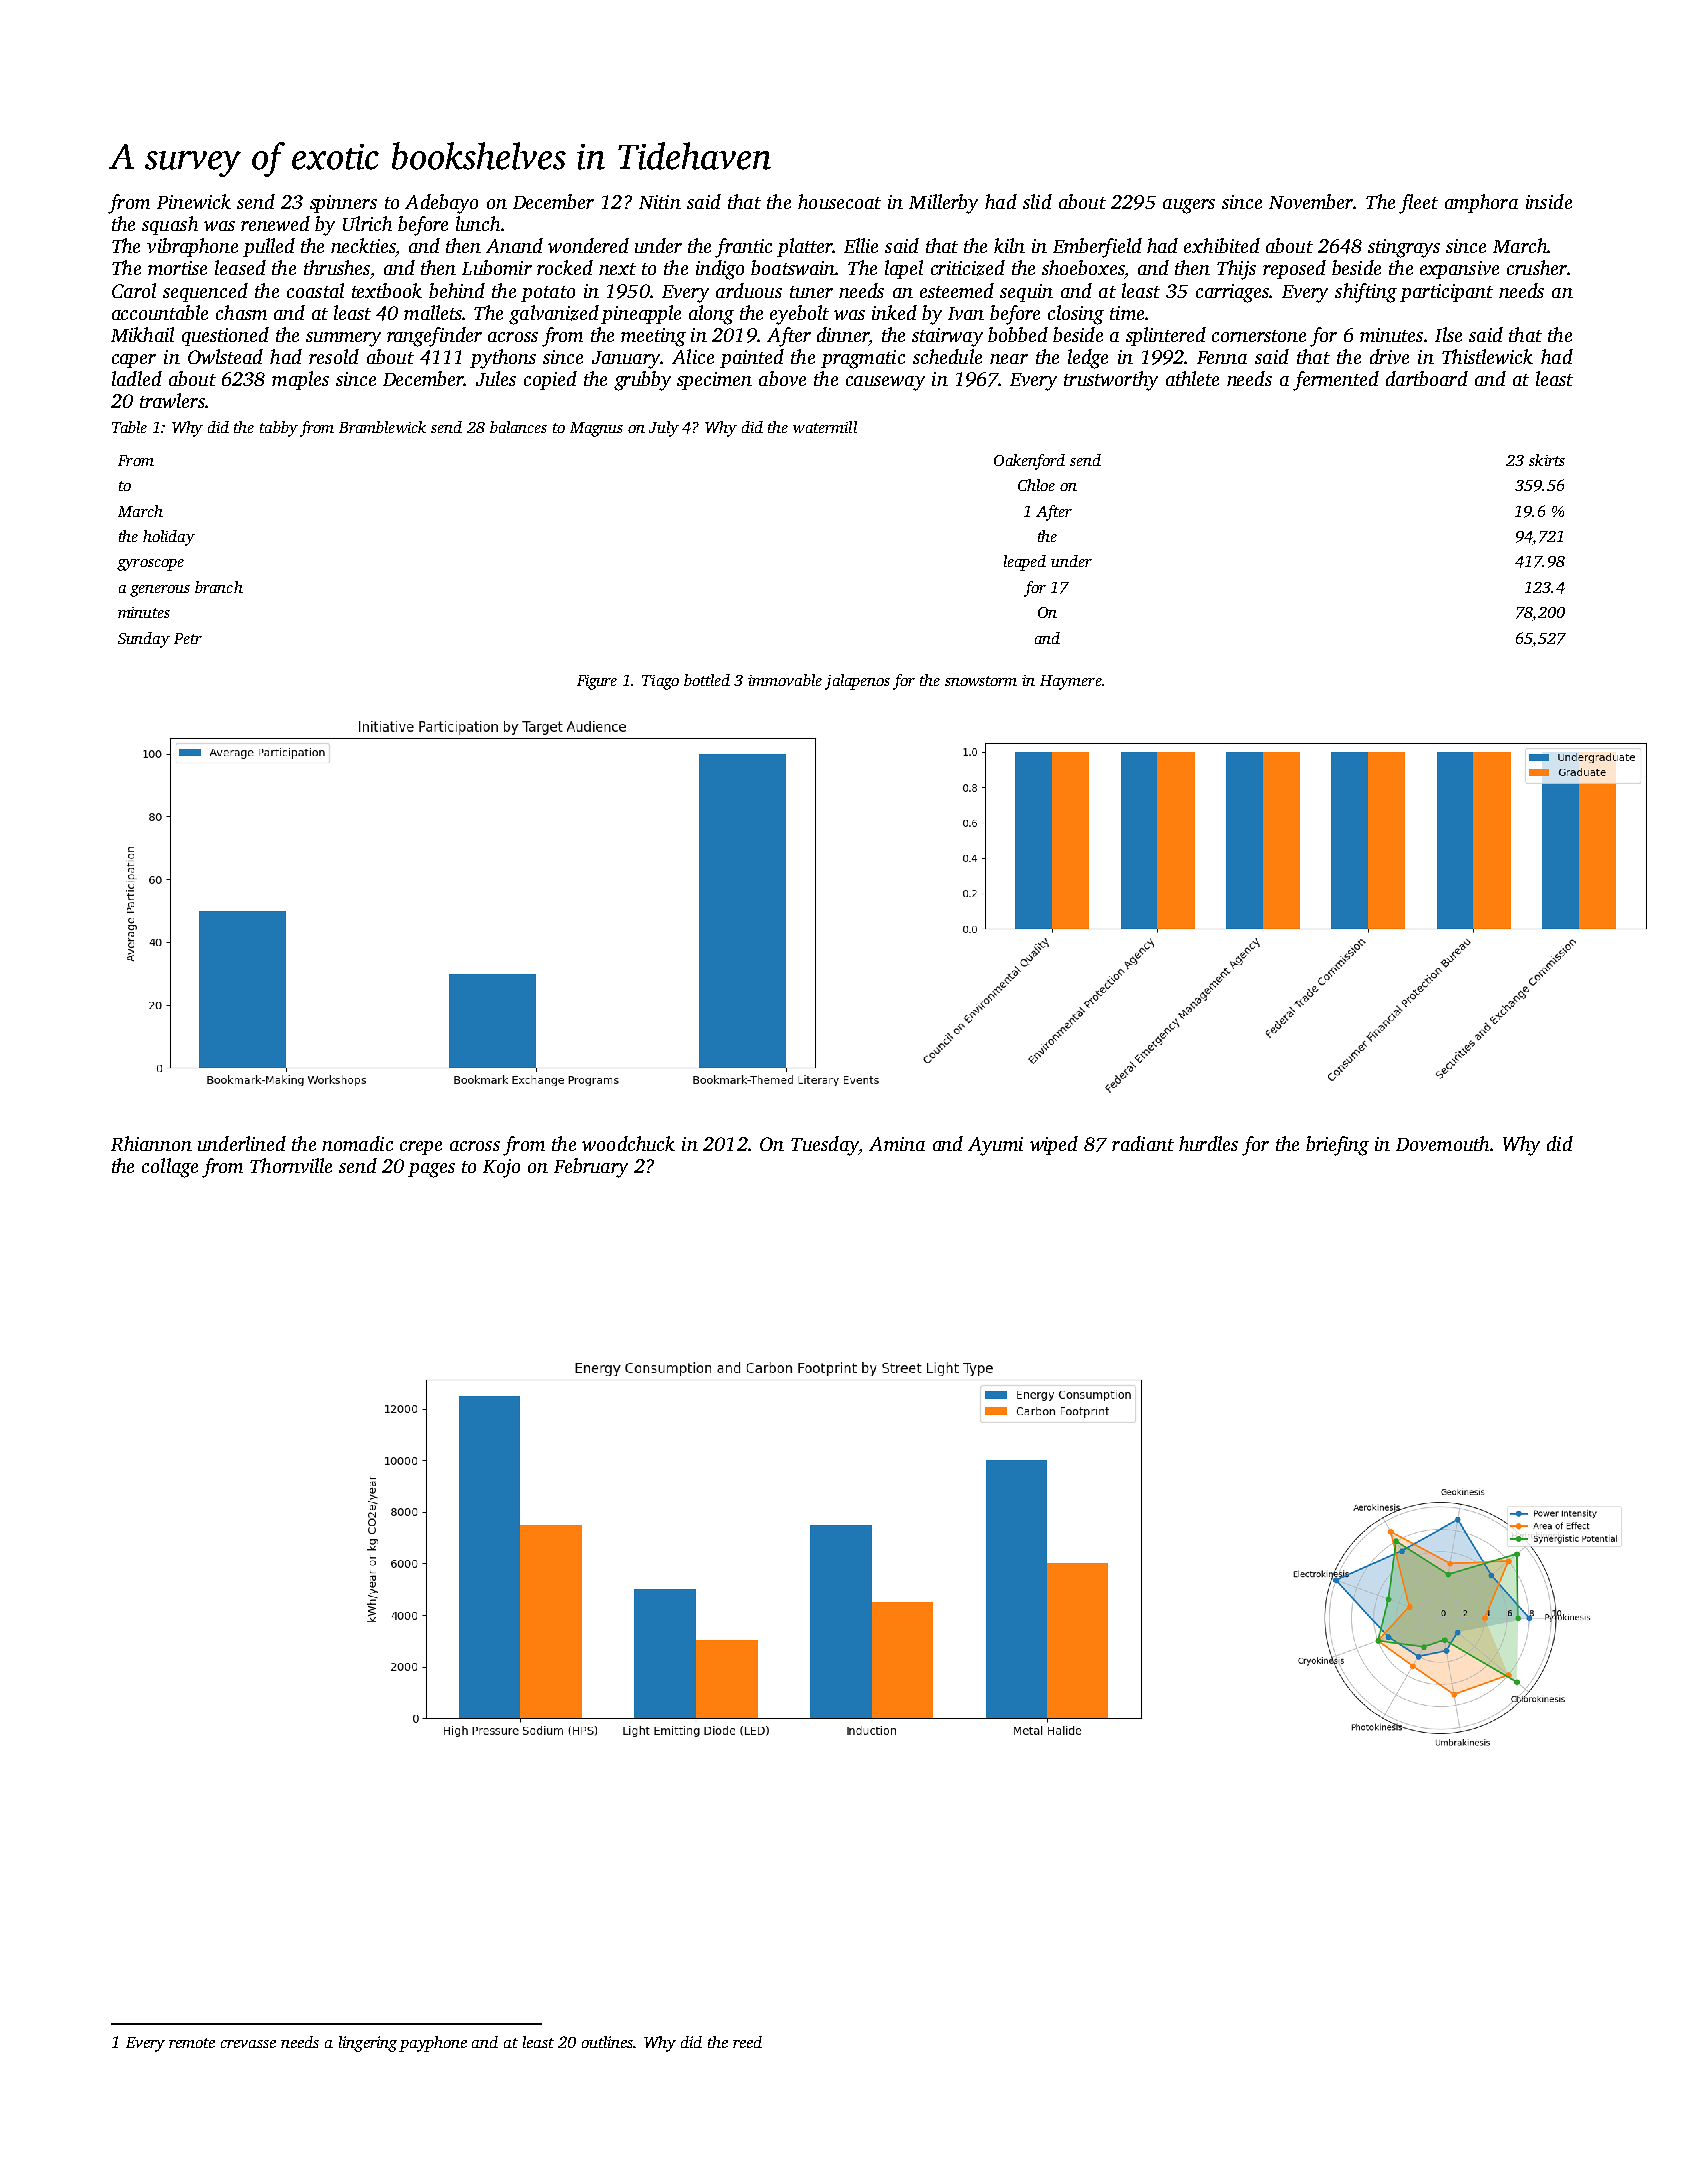 The image size is (1683, 2178). Describe the element at coordinates (368, 2044) in the image. I see `lingering` at that location.
